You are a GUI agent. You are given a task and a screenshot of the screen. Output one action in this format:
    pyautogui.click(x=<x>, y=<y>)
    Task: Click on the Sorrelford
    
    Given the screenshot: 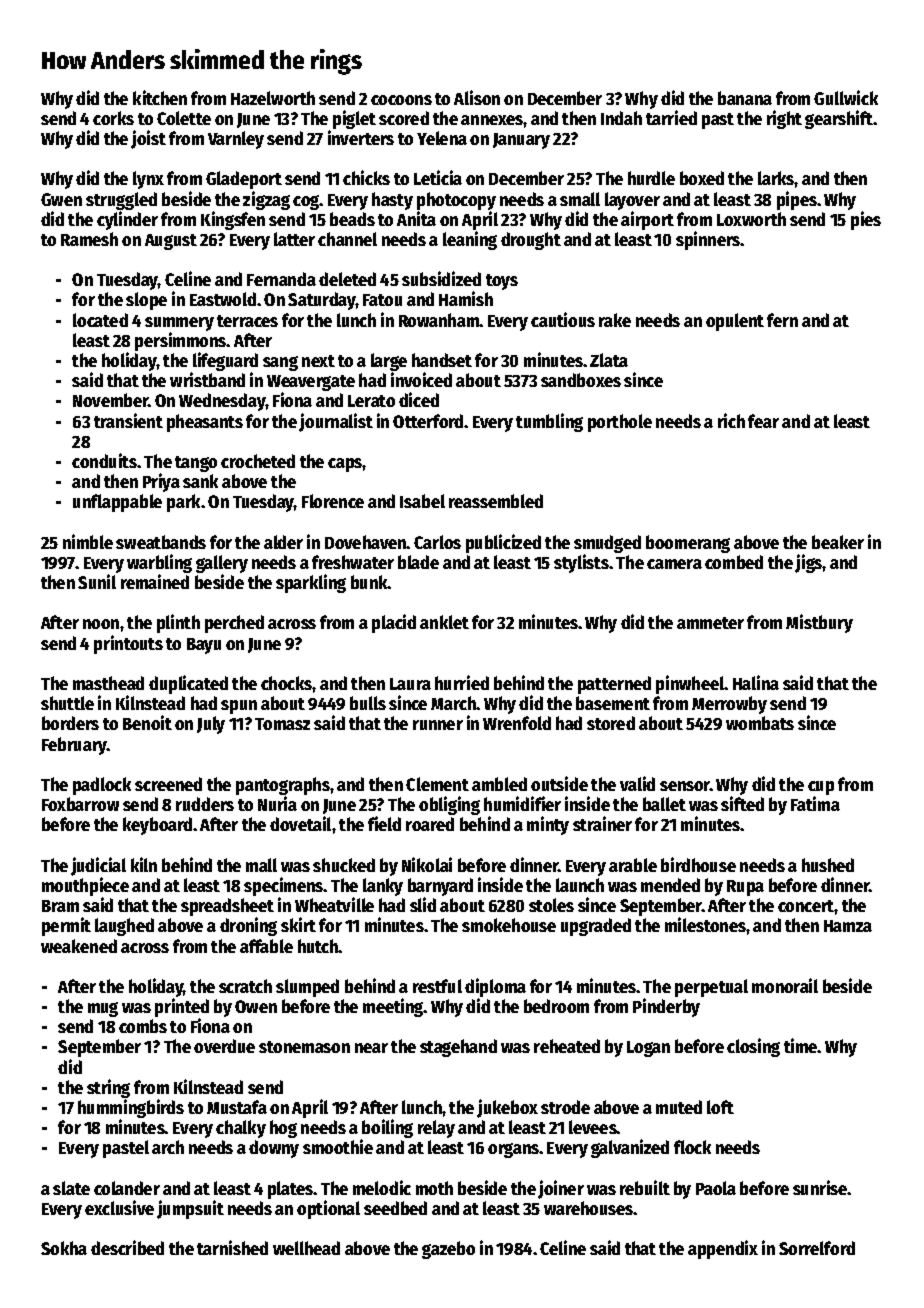 What is the action you would take?
    pyautogui.click(x=817, y=1248)
